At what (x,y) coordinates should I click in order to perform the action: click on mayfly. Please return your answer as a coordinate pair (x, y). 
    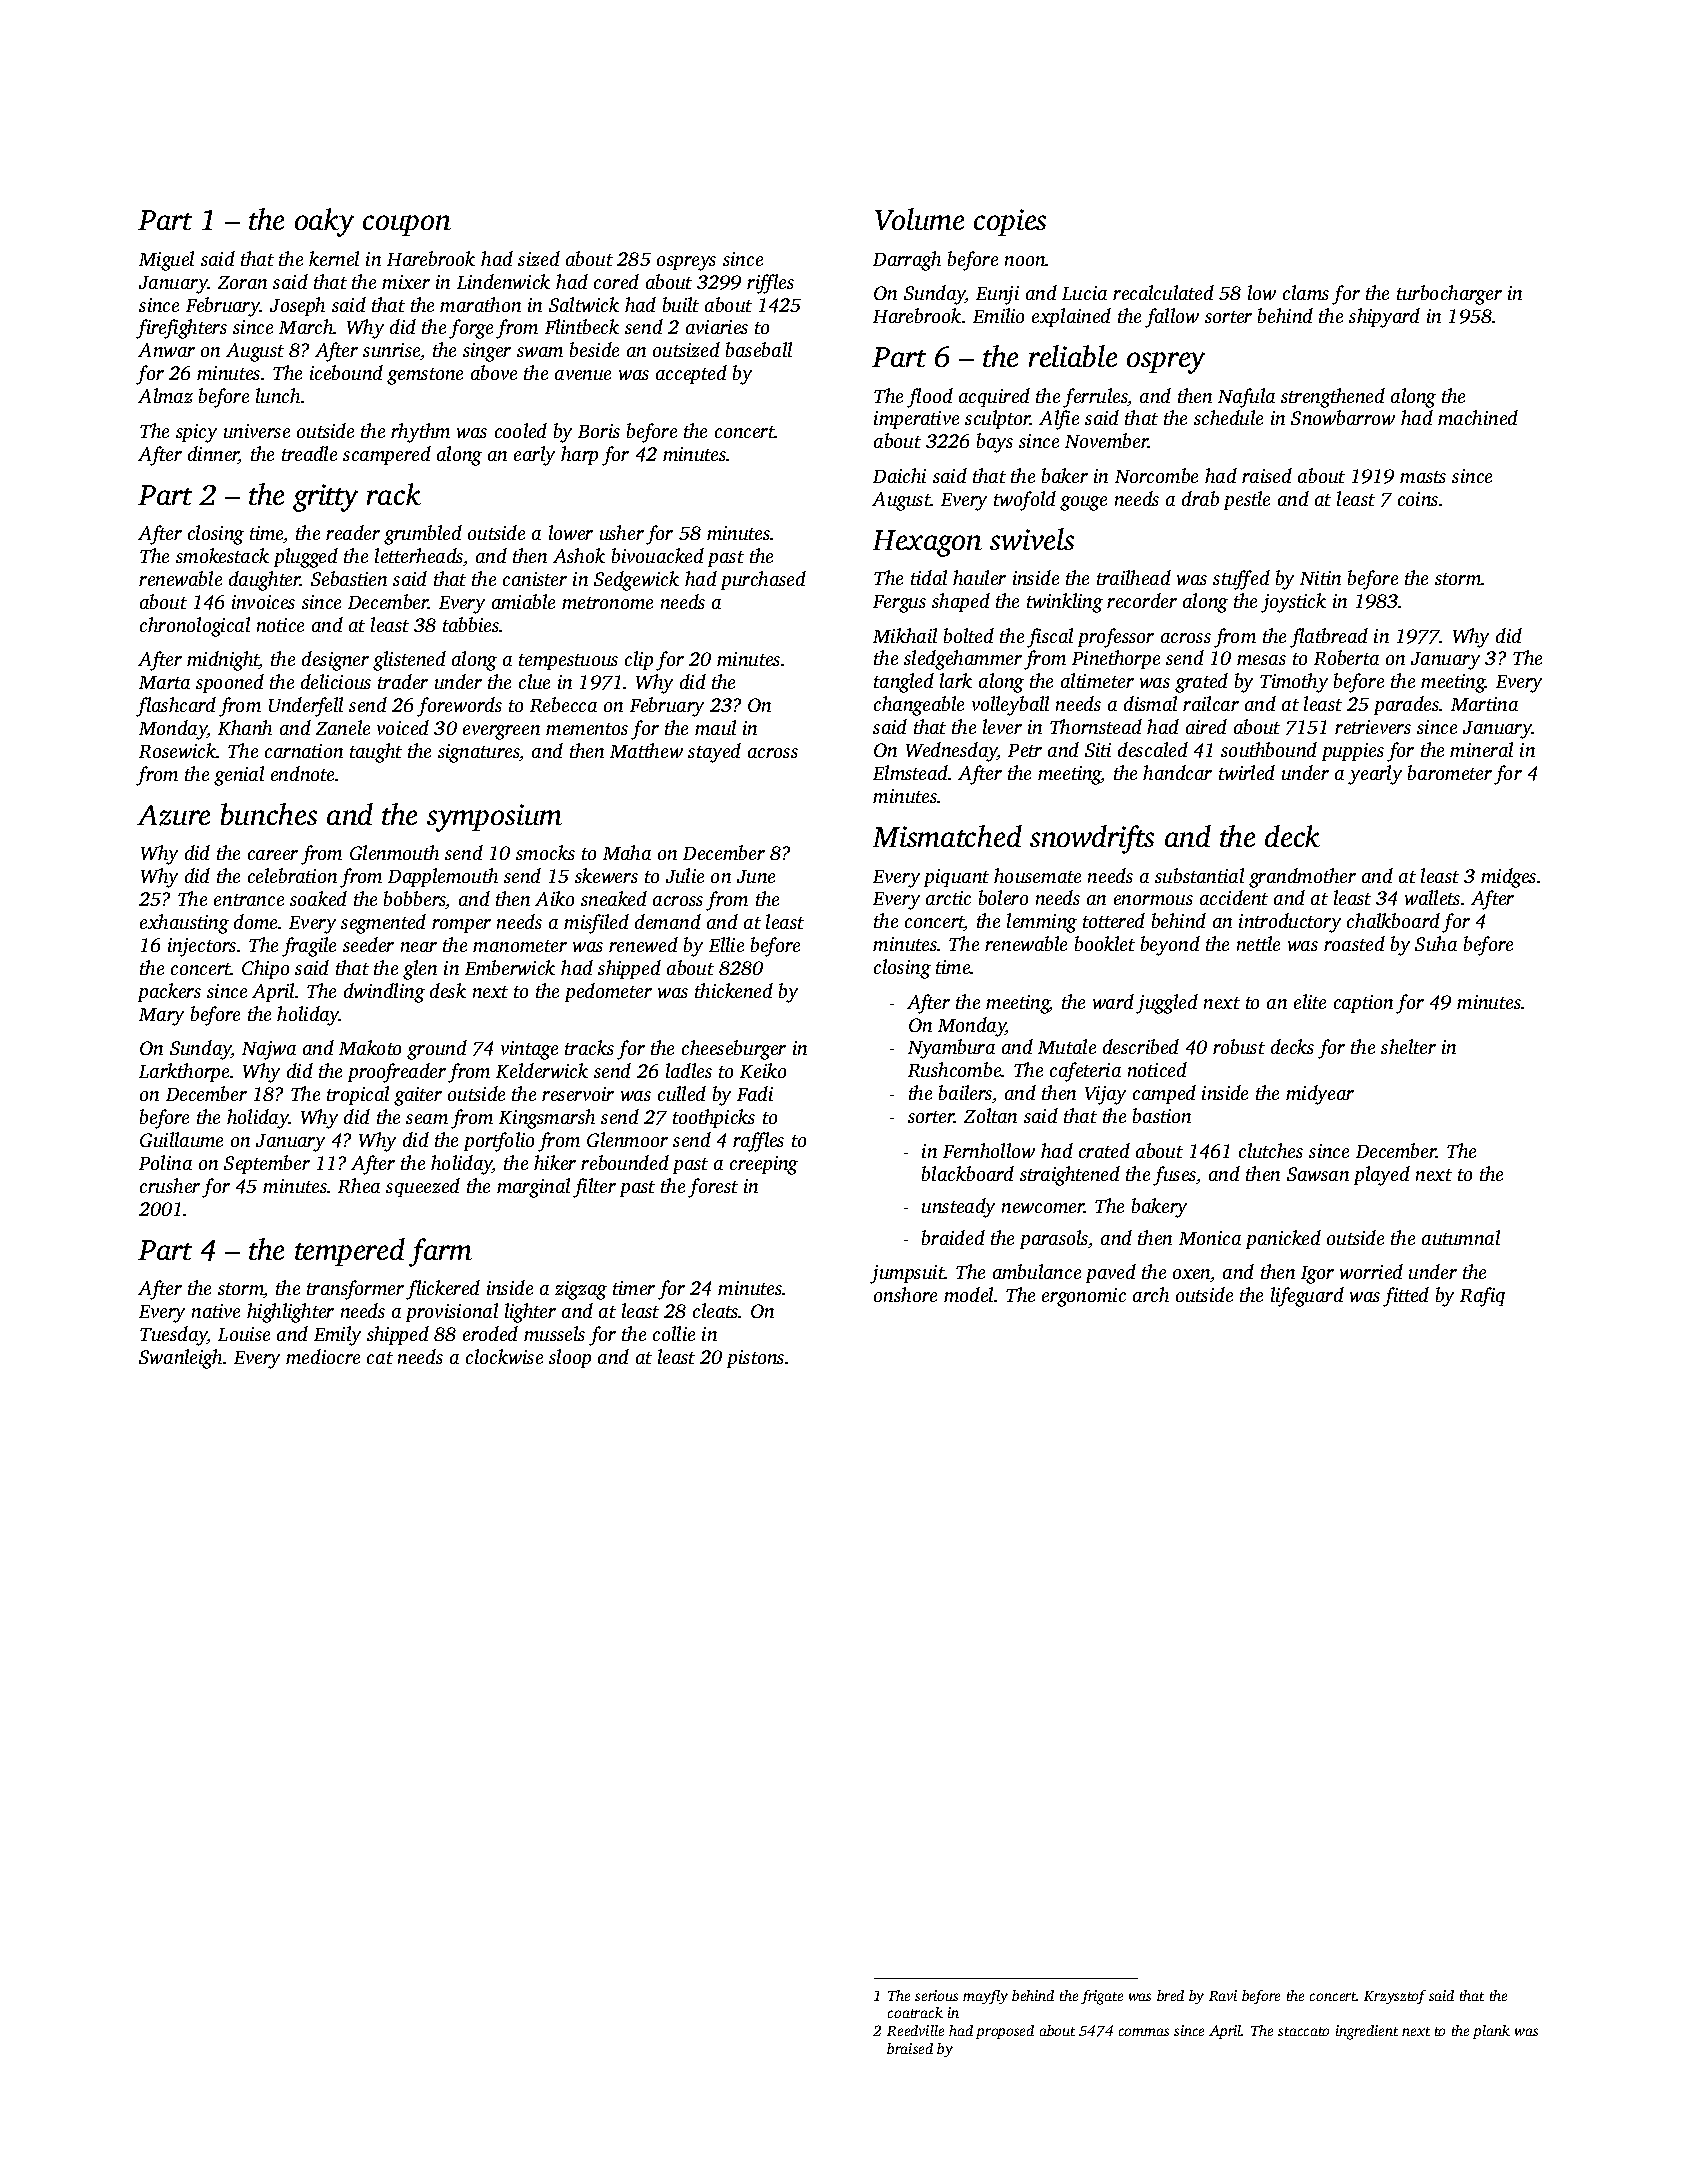
    Looking at the image, I should click on (985, 1997).
